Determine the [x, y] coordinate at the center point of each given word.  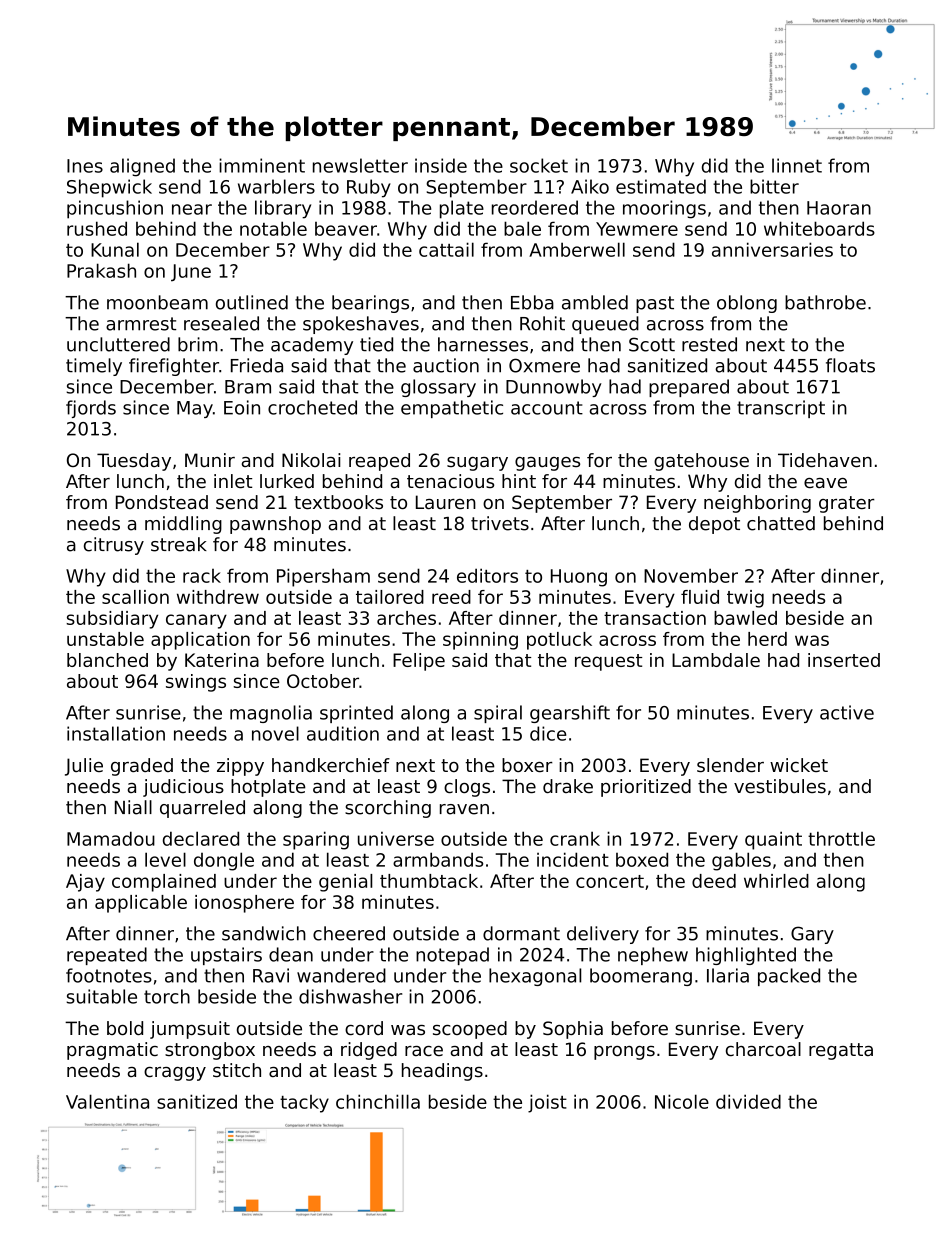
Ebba [532, 302]
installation [116, 733]
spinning [480, 641]
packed [789, 977]
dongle [224, 861]
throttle [841, 838]
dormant [521, 933]
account [547, 408]
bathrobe [825, 302]
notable [273, 228]
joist [547, 1103]
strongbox [210, 1051]
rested [709, 344]
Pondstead [162, 502]
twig [745, 599]
